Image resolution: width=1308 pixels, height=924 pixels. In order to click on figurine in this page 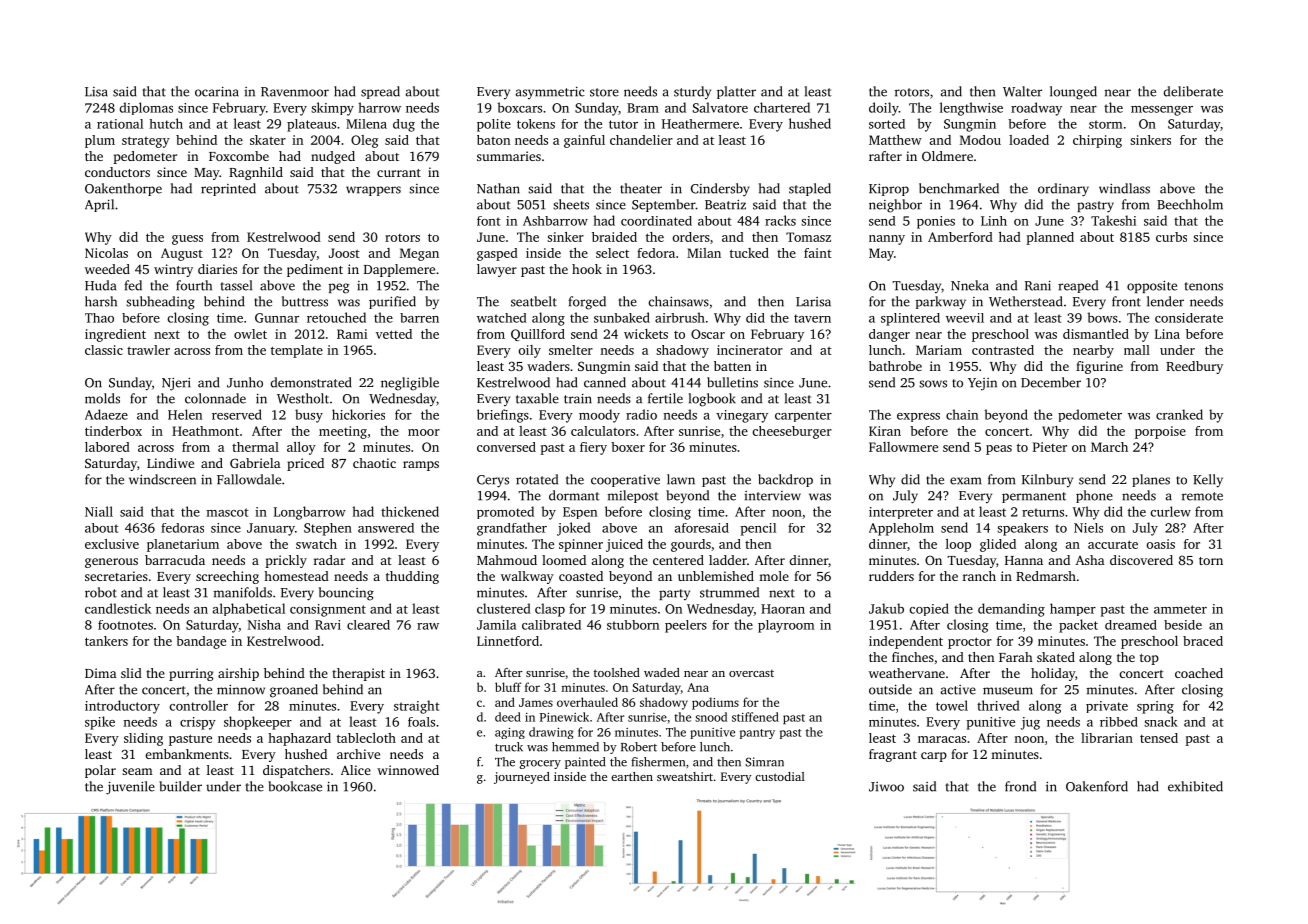, I will do `click(1099, 367)`.
